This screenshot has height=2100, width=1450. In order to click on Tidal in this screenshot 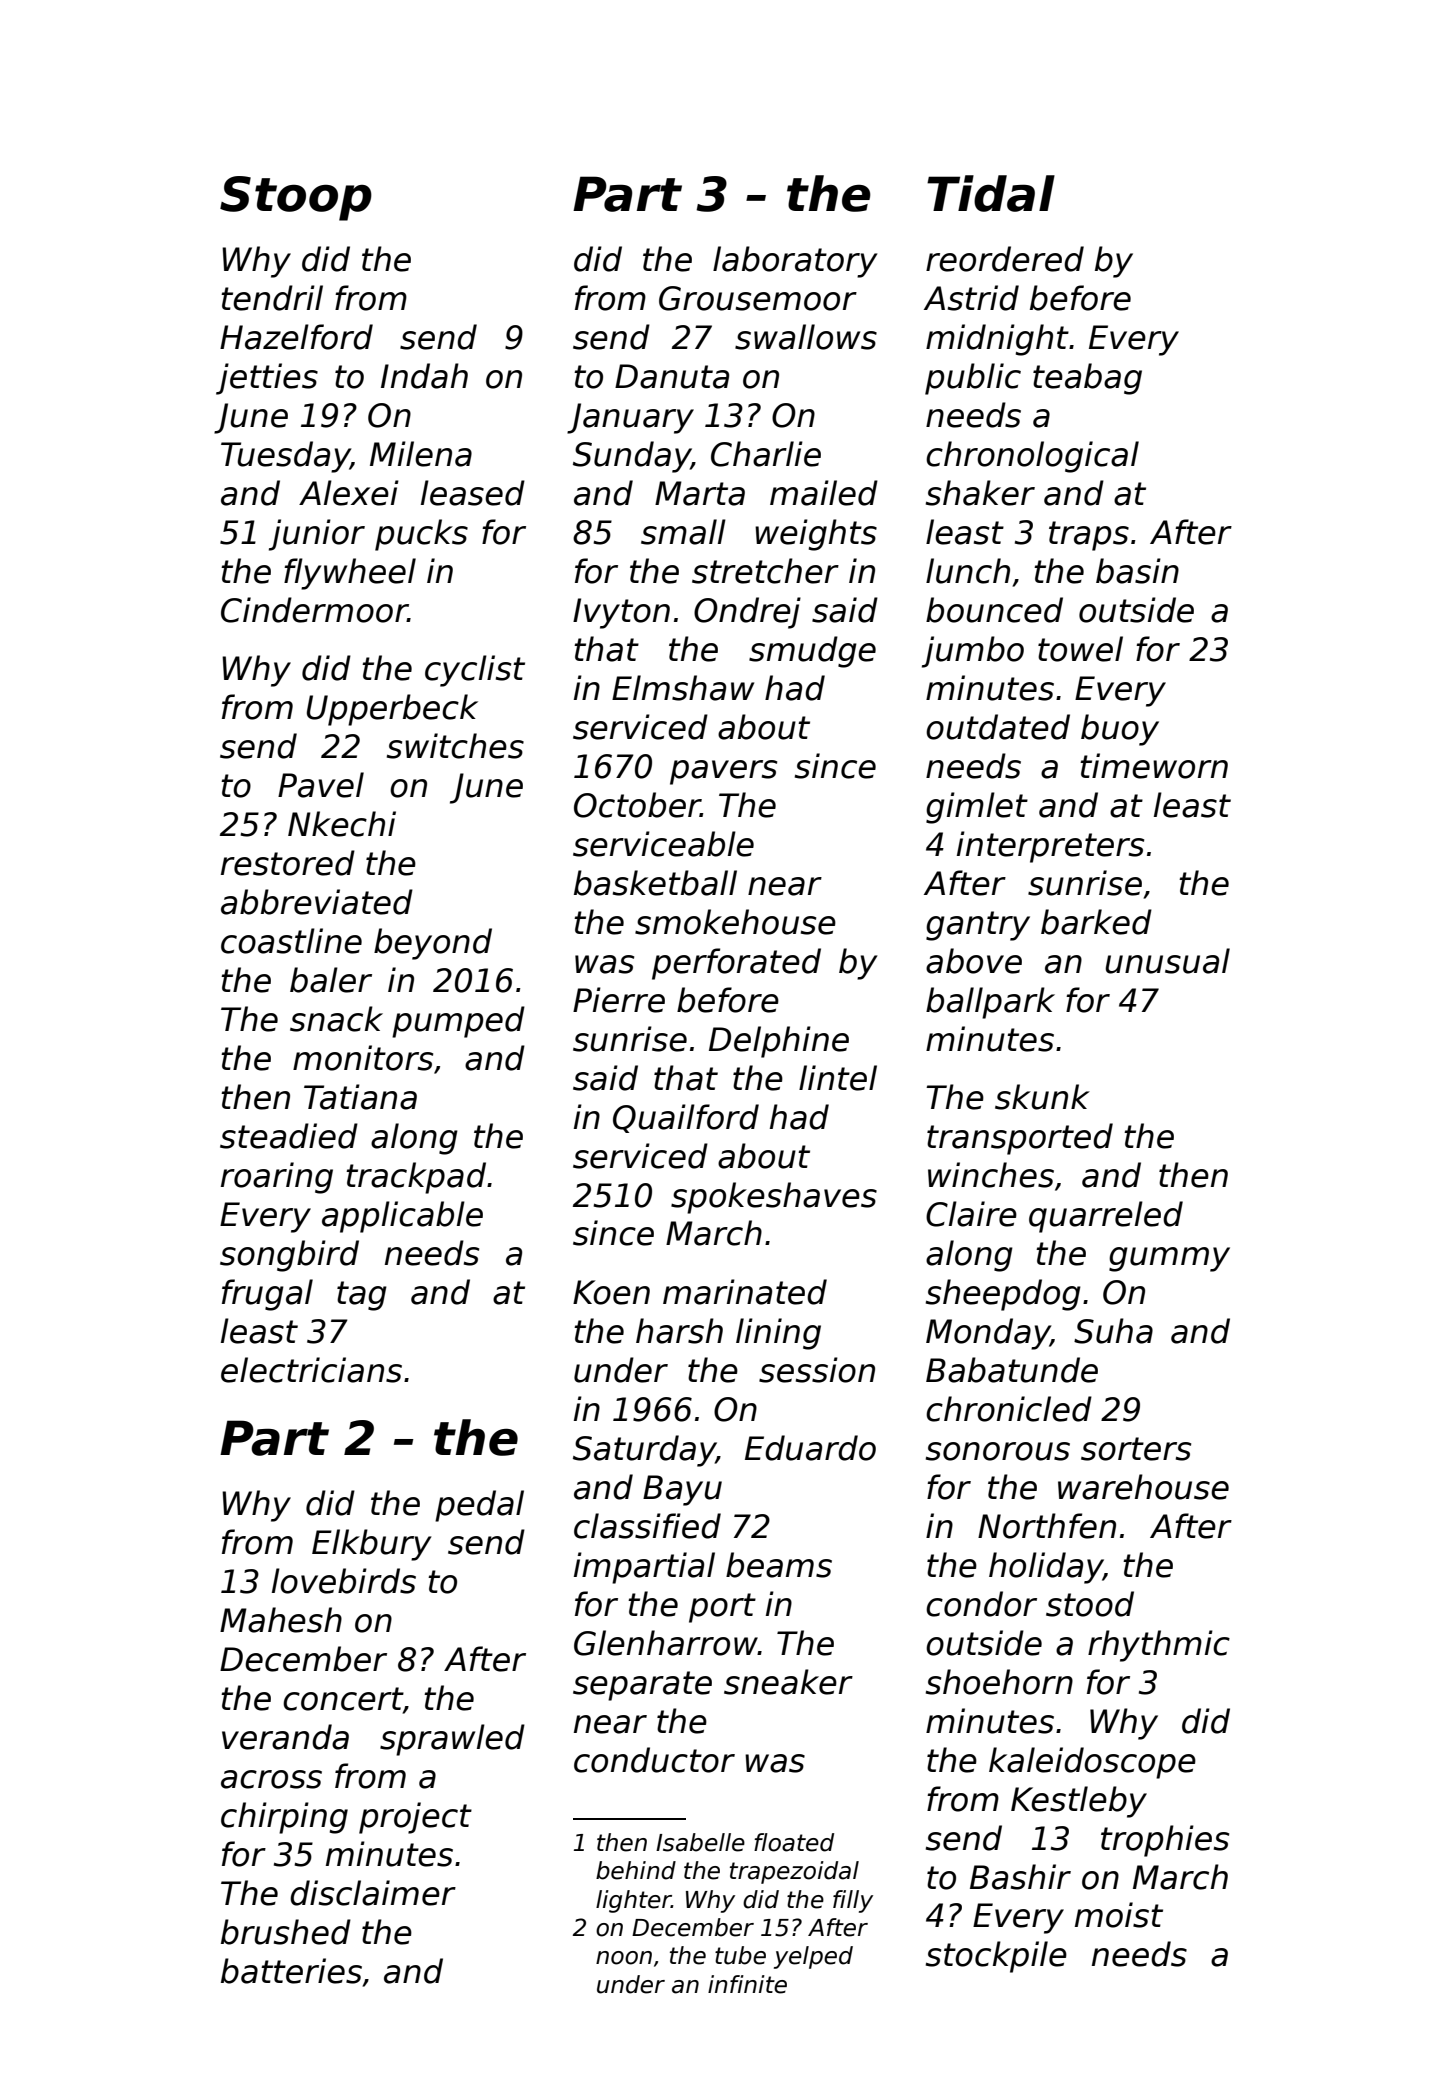, I will do `click(991, 193)`.
